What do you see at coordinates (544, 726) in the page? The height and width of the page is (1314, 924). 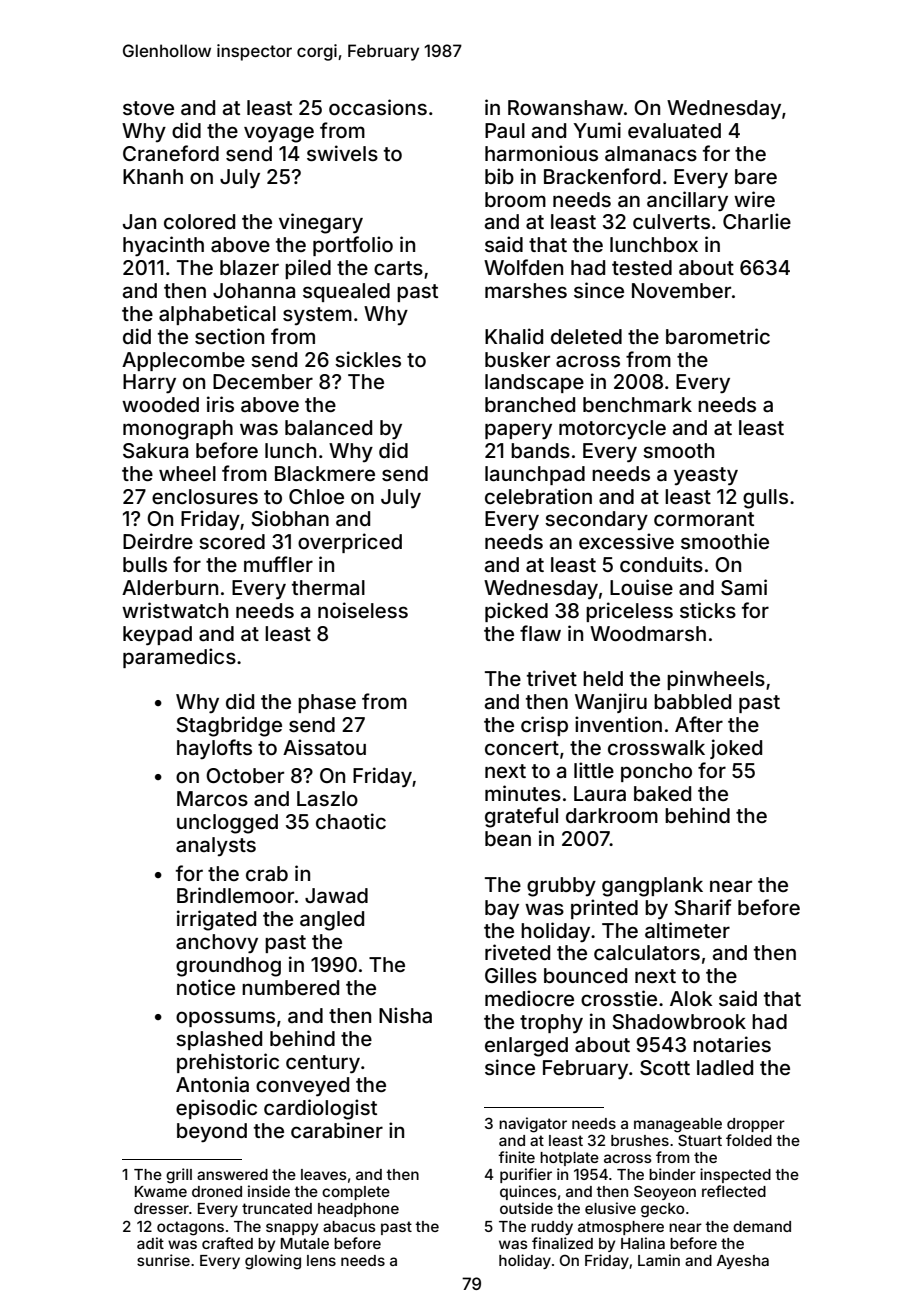 I see `crisp` at bounding box center [544, 726].
